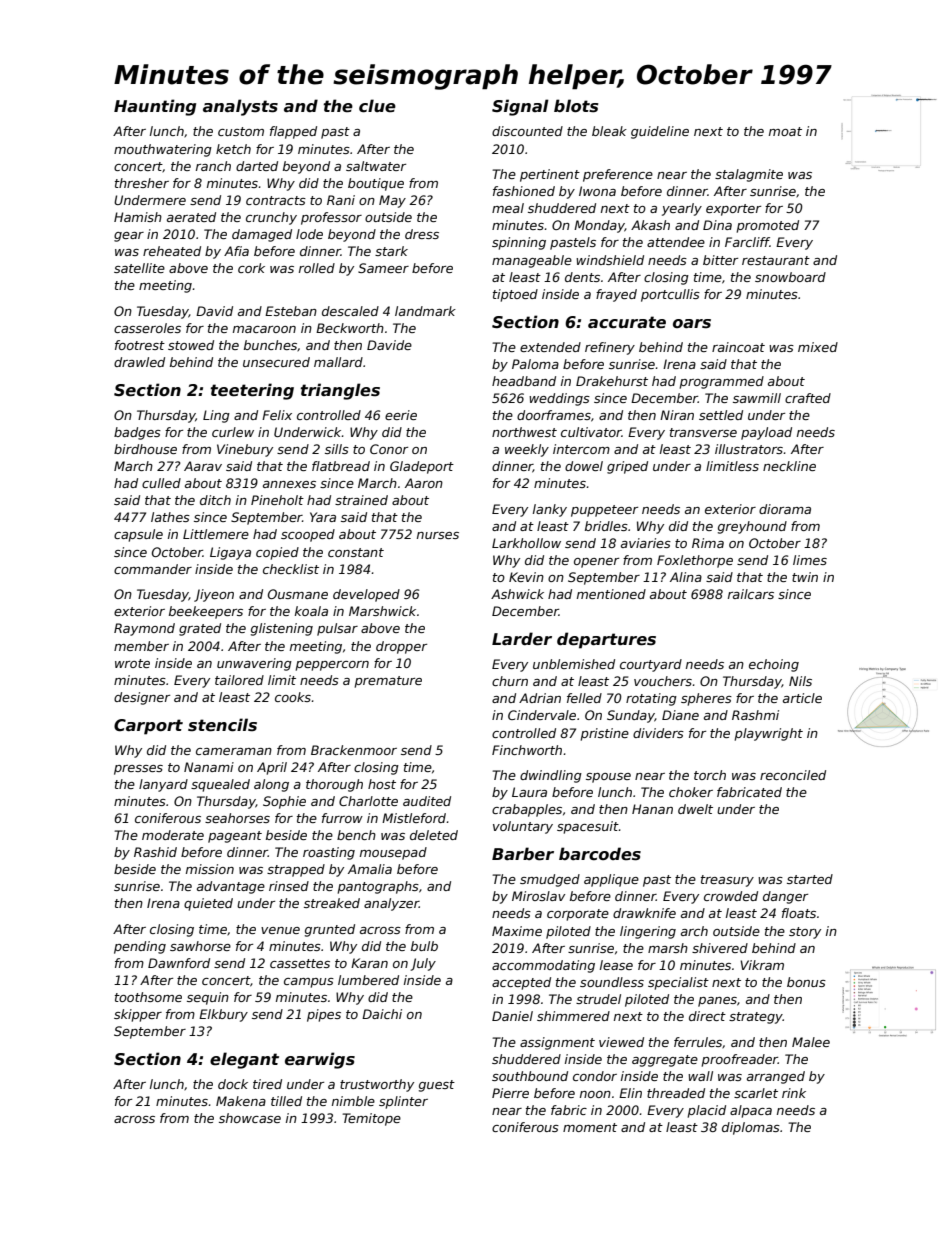  I want to click on mentioned, so click(611, 594).
